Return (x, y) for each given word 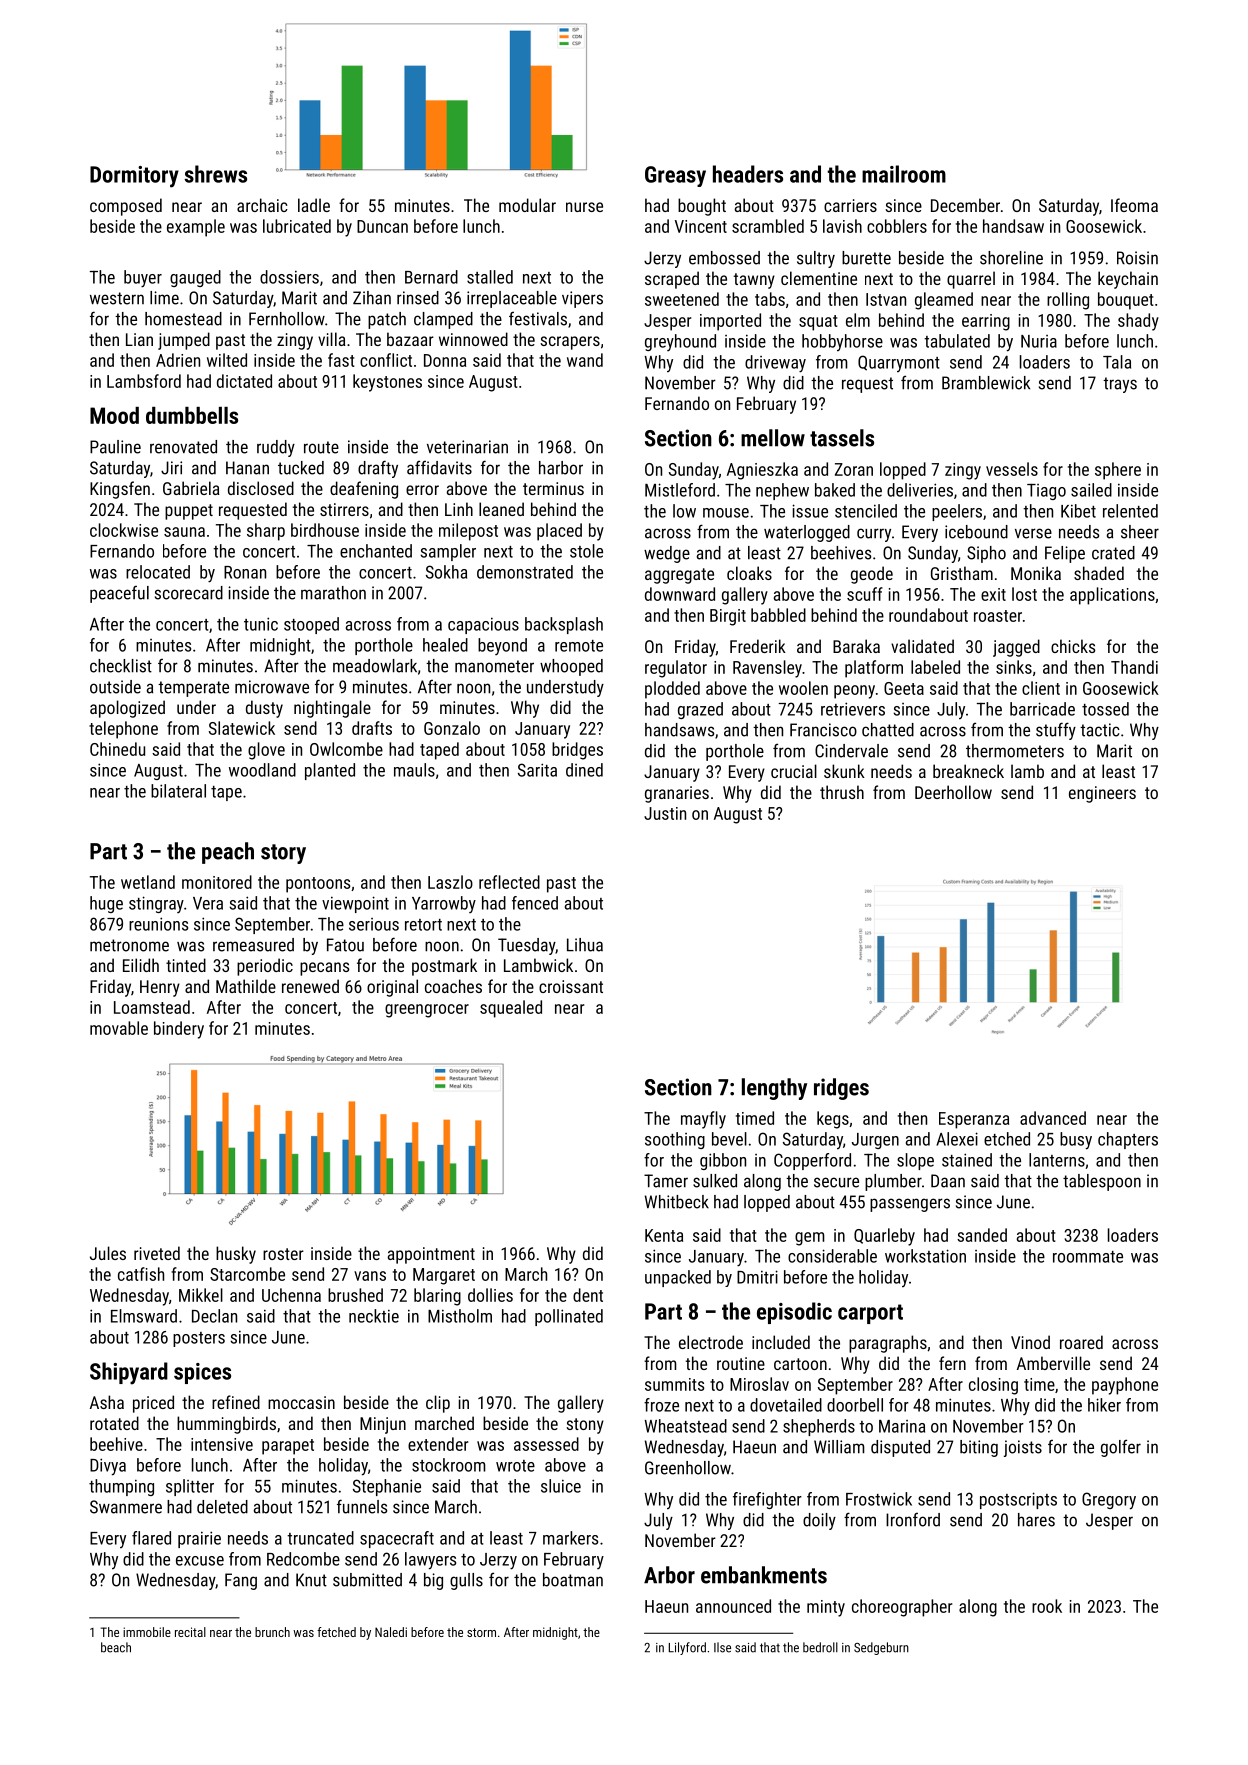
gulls (466, 1581)
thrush (842, 792)
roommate (1088, 1257)
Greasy (675, 176)
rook (1047, 1606)
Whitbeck (677, 1202)
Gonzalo (452, 728)
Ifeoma (1134, 205)
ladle (314, 205)
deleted (222, 1507)
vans (370, 1276)
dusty (264, 709)
